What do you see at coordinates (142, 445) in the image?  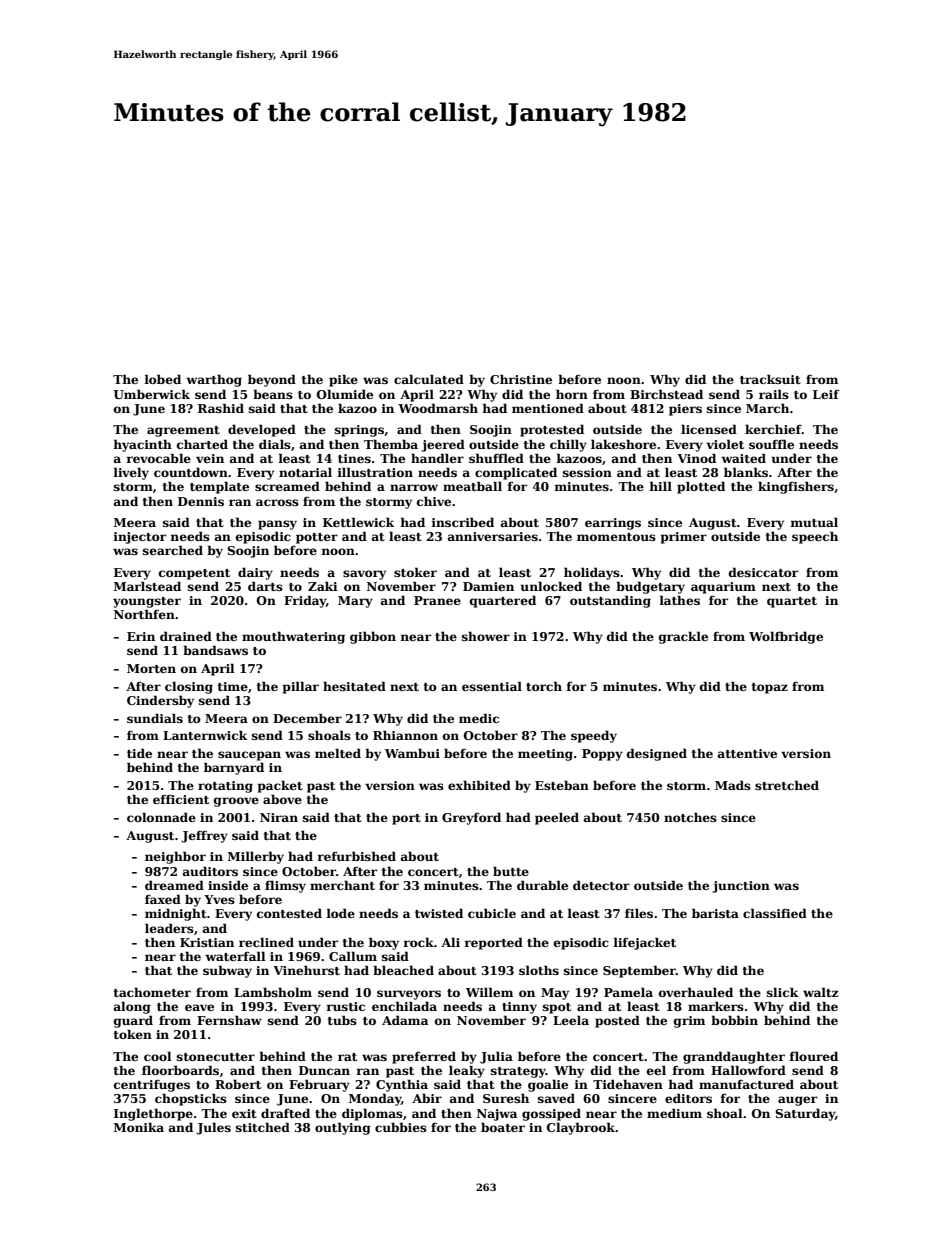 I see `hyacinth` at bounding box center [142, 445].
